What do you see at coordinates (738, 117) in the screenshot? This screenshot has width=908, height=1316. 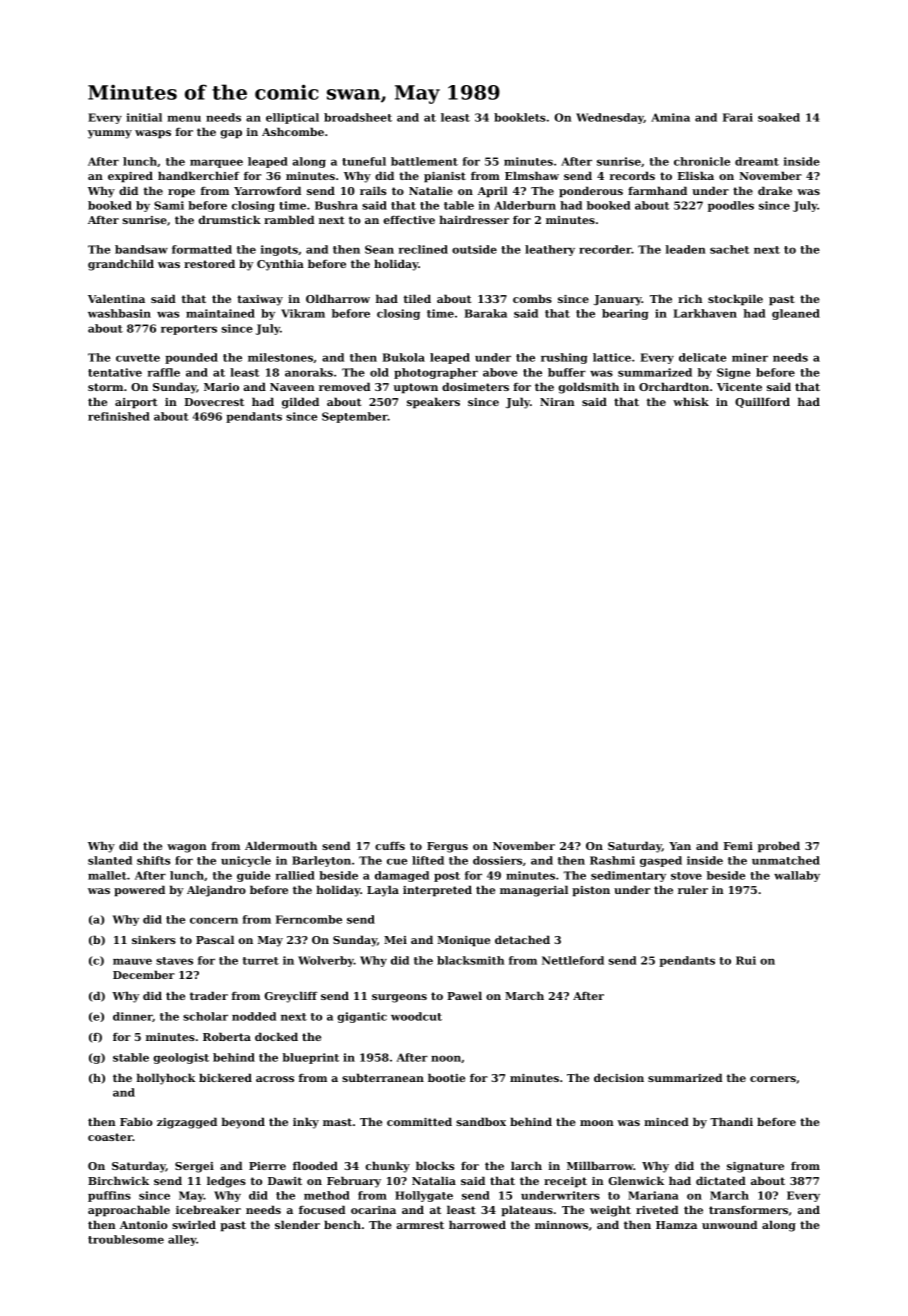 I see `Farai` at bounding box center [738, 117].
